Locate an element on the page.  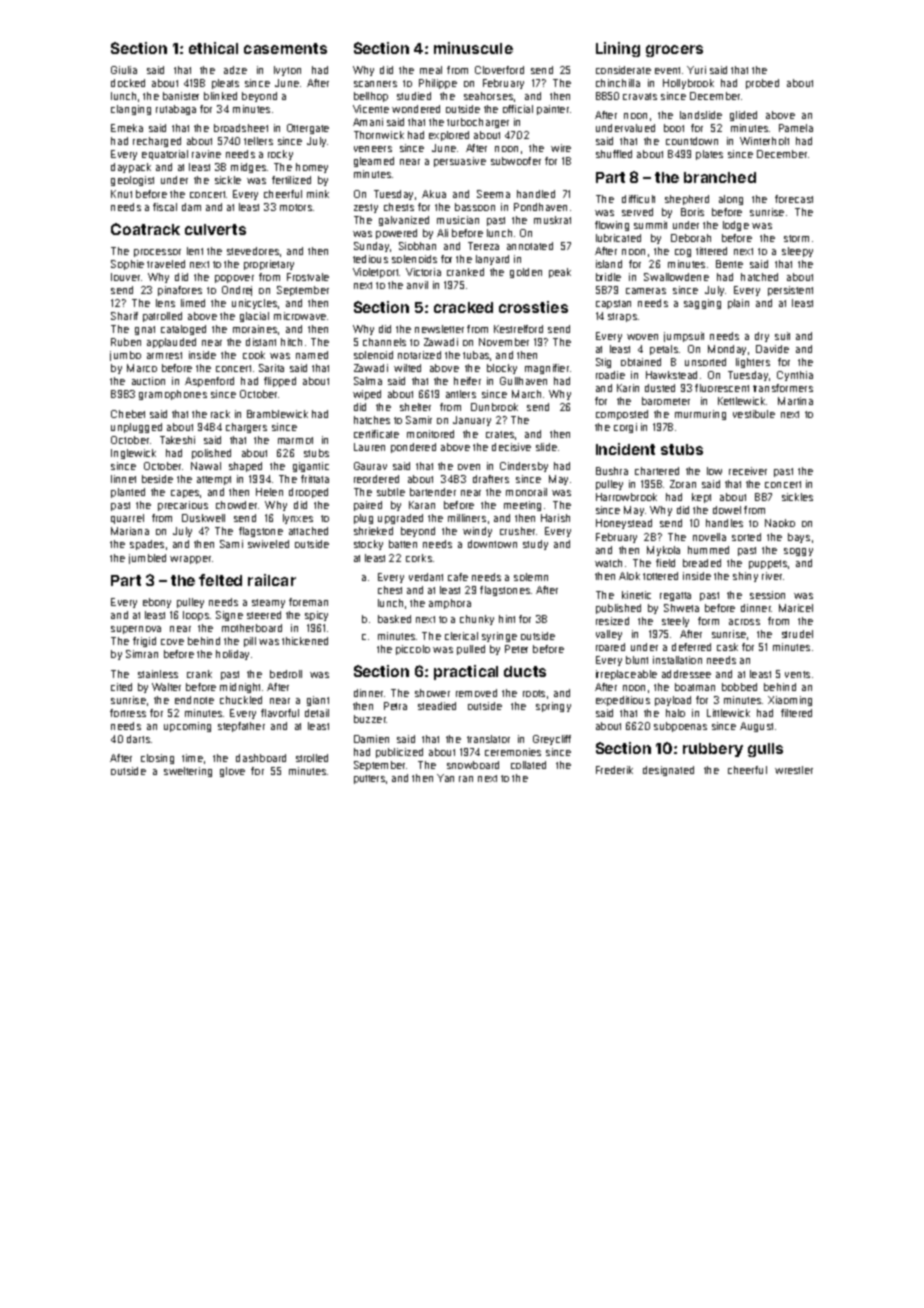
minuscule is located at coordinates (473, 48).
